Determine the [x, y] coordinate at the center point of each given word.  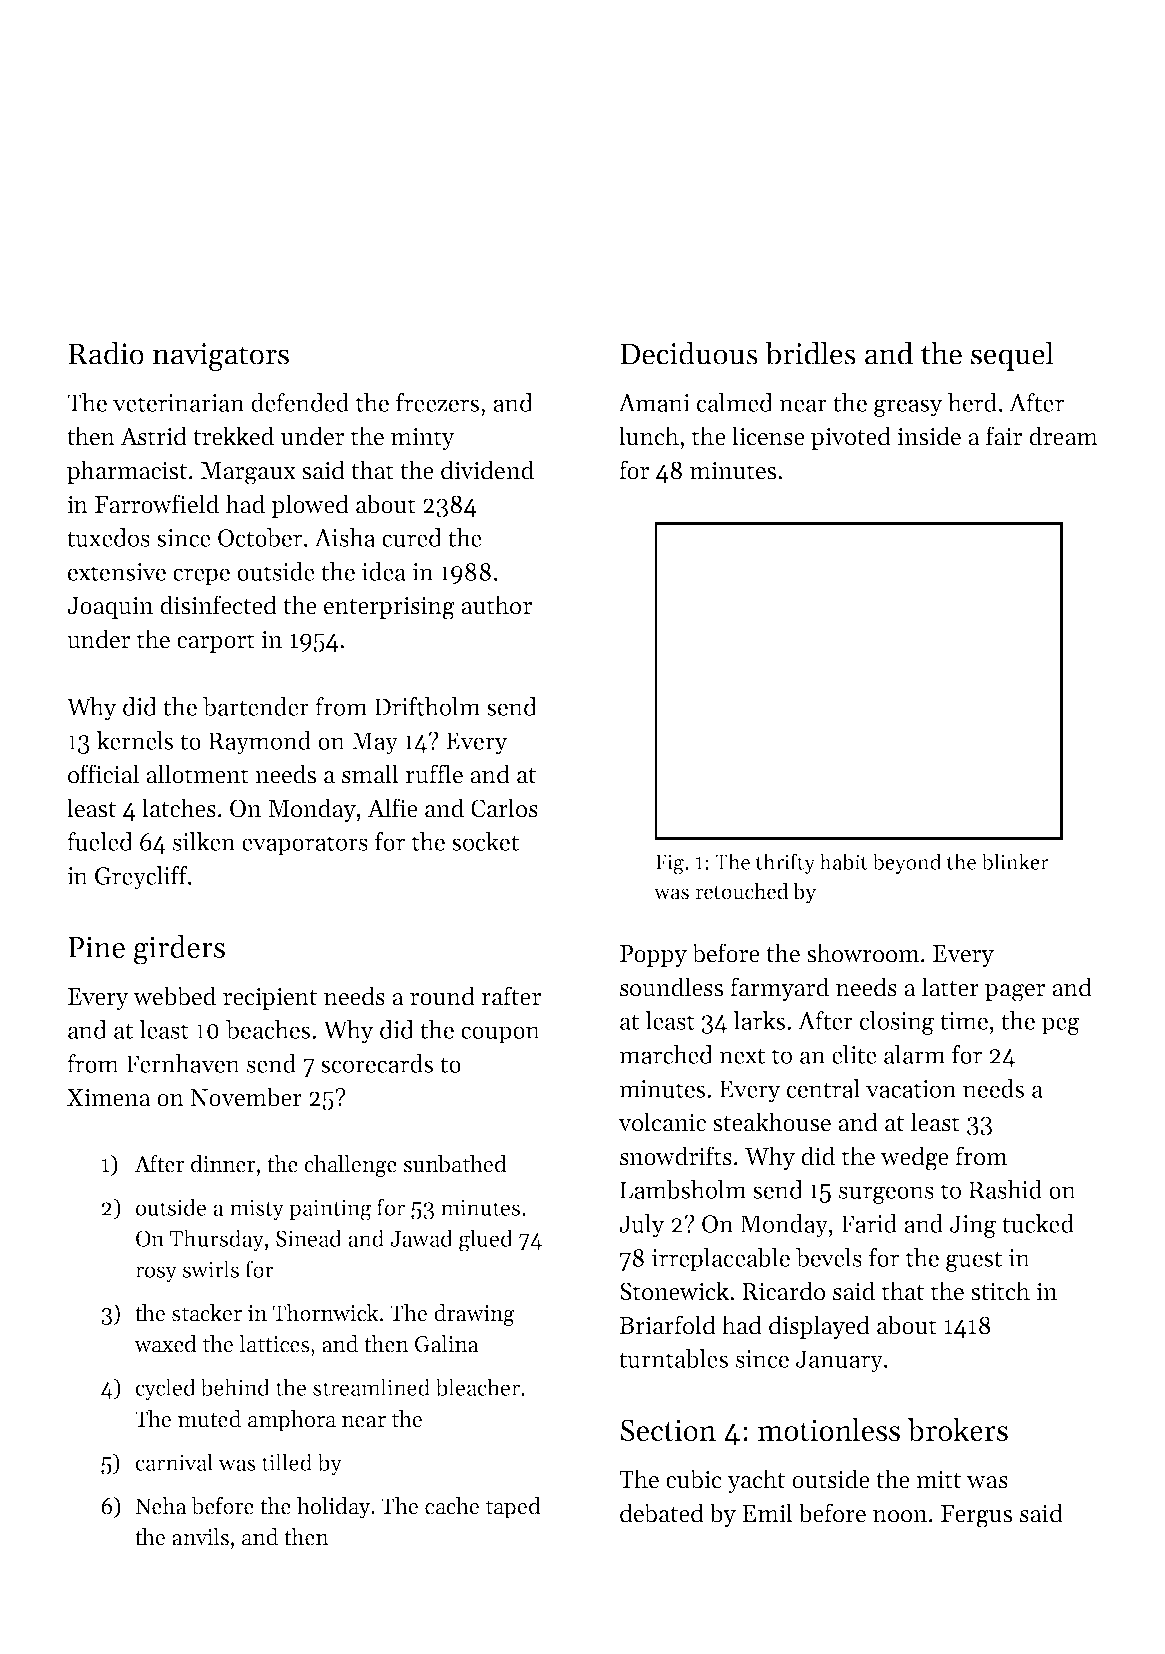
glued [486, 1240]
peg [1060, 1026]
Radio [106, 353]
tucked [1038, 1223]
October [260, 537]
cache [452, 1506]
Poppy [653, 956]
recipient [270, 998]
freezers [437, 402]
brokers [958, 1430]
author [496, 605]
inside [929, 436]
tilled [287, 1462]
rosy [156, 1274]
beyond [907, 863]
